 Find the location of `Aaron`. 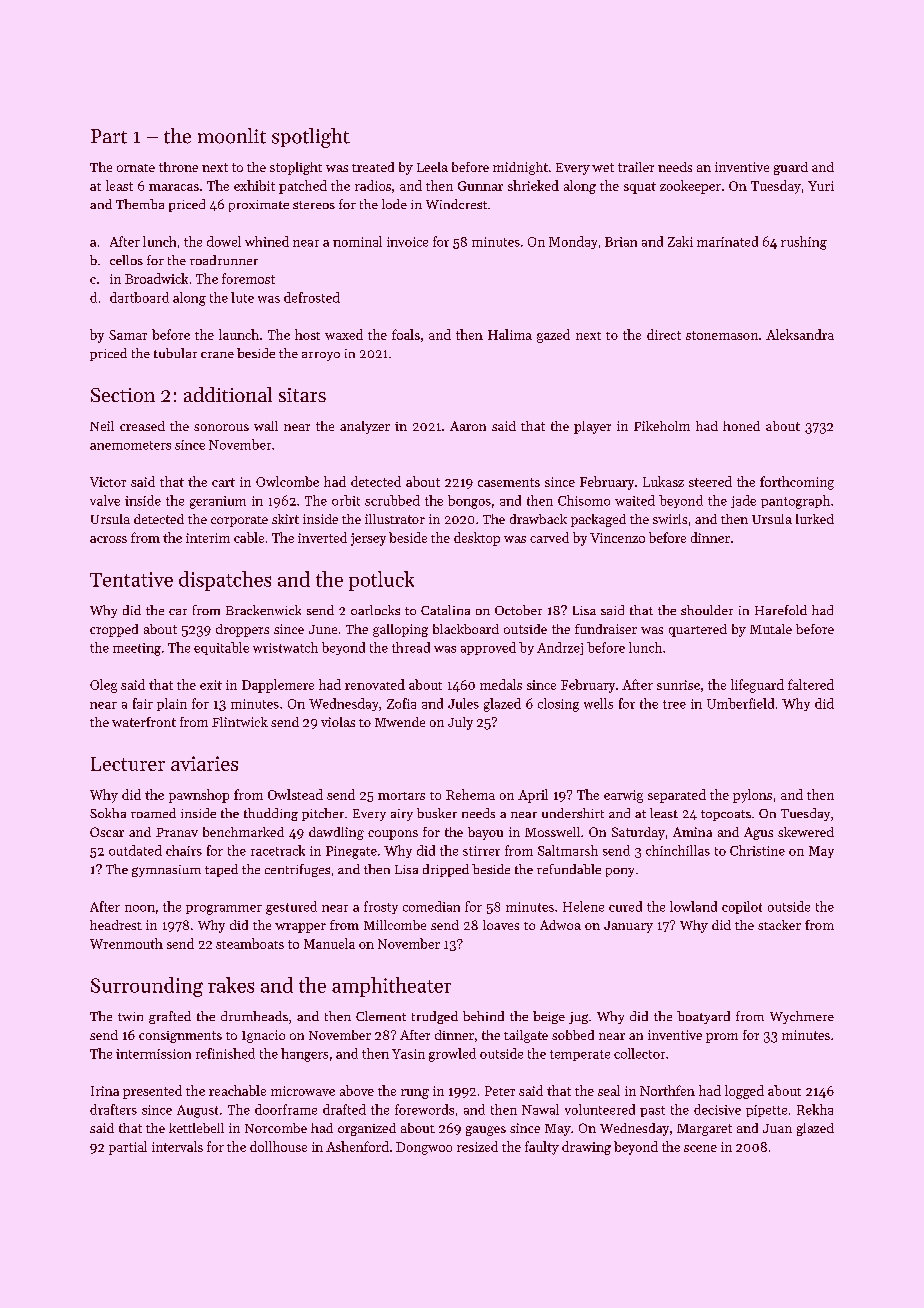

Aaron is located at coordinates (468, 426).
